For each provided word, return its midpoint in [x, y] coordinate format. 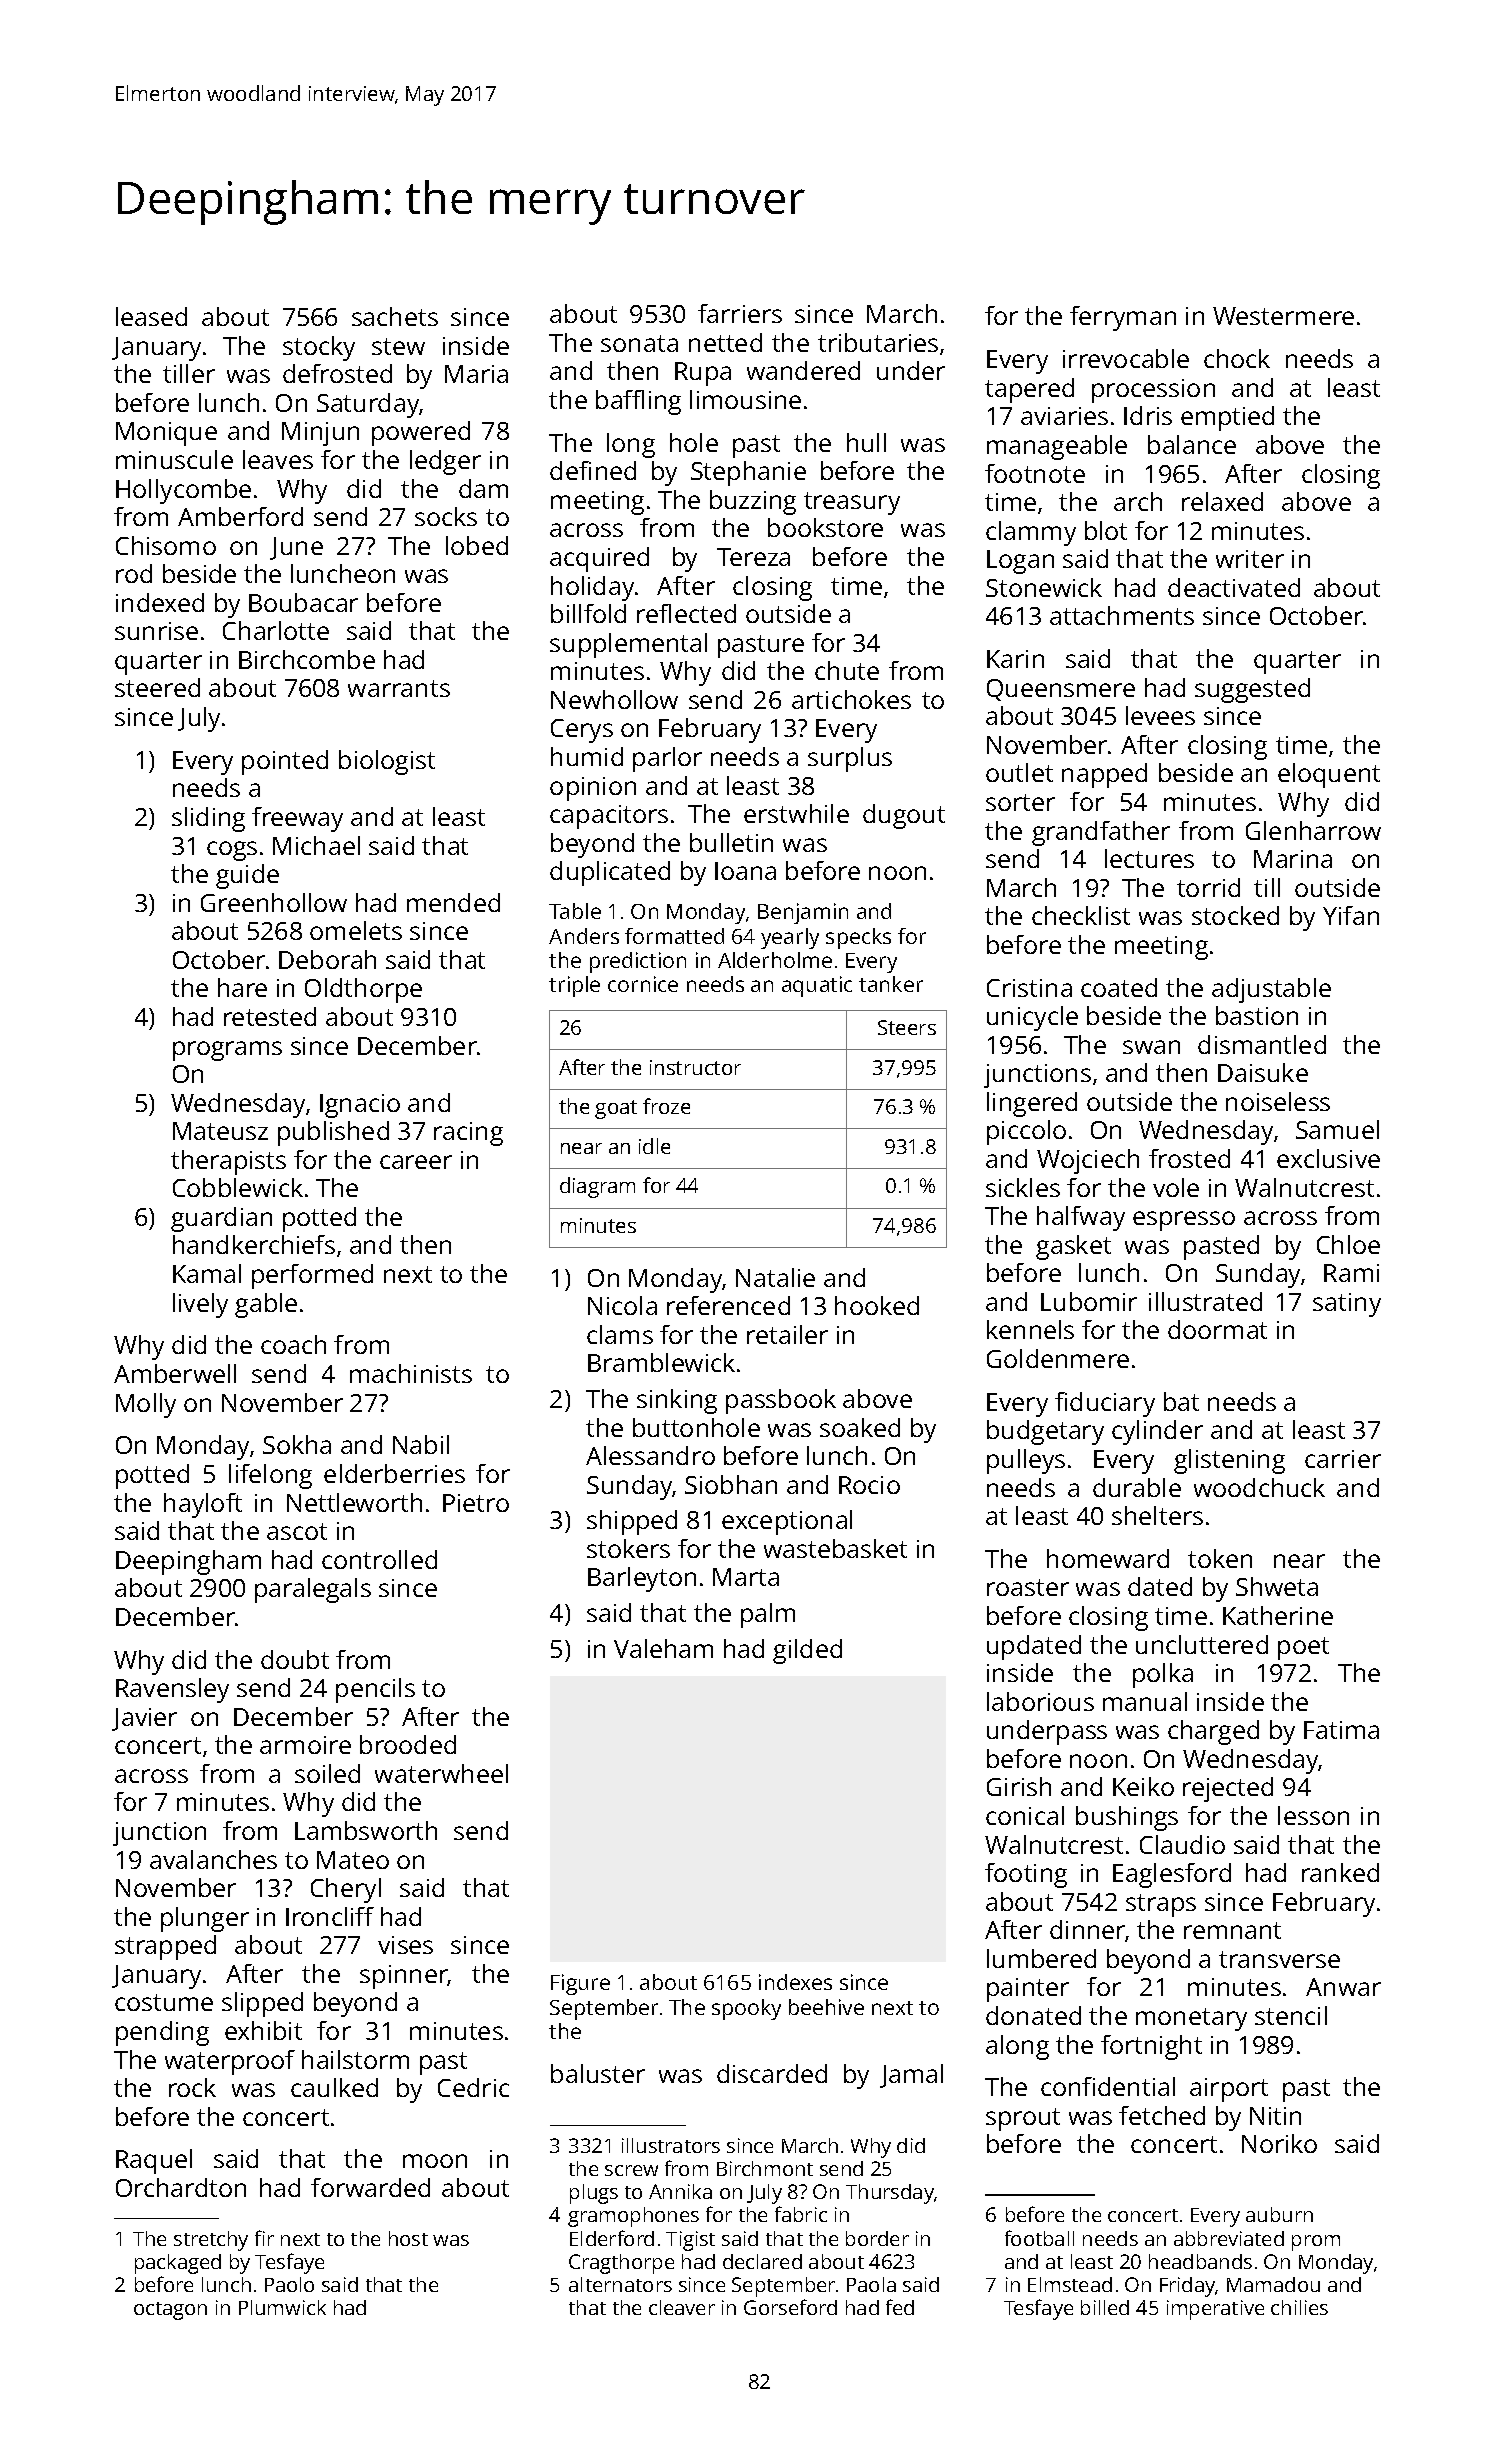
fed [900, 2307]
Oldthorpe [363, 990]
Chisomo [166, 545]
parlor [667, 759]
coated [1119, 987]
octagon [170, 2311]
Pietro [476, 1503]
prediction [638, 962]
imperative [1215, 2310]
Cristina [1029, 988]
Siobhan [731, 1484]
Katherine [1278, 1615]
